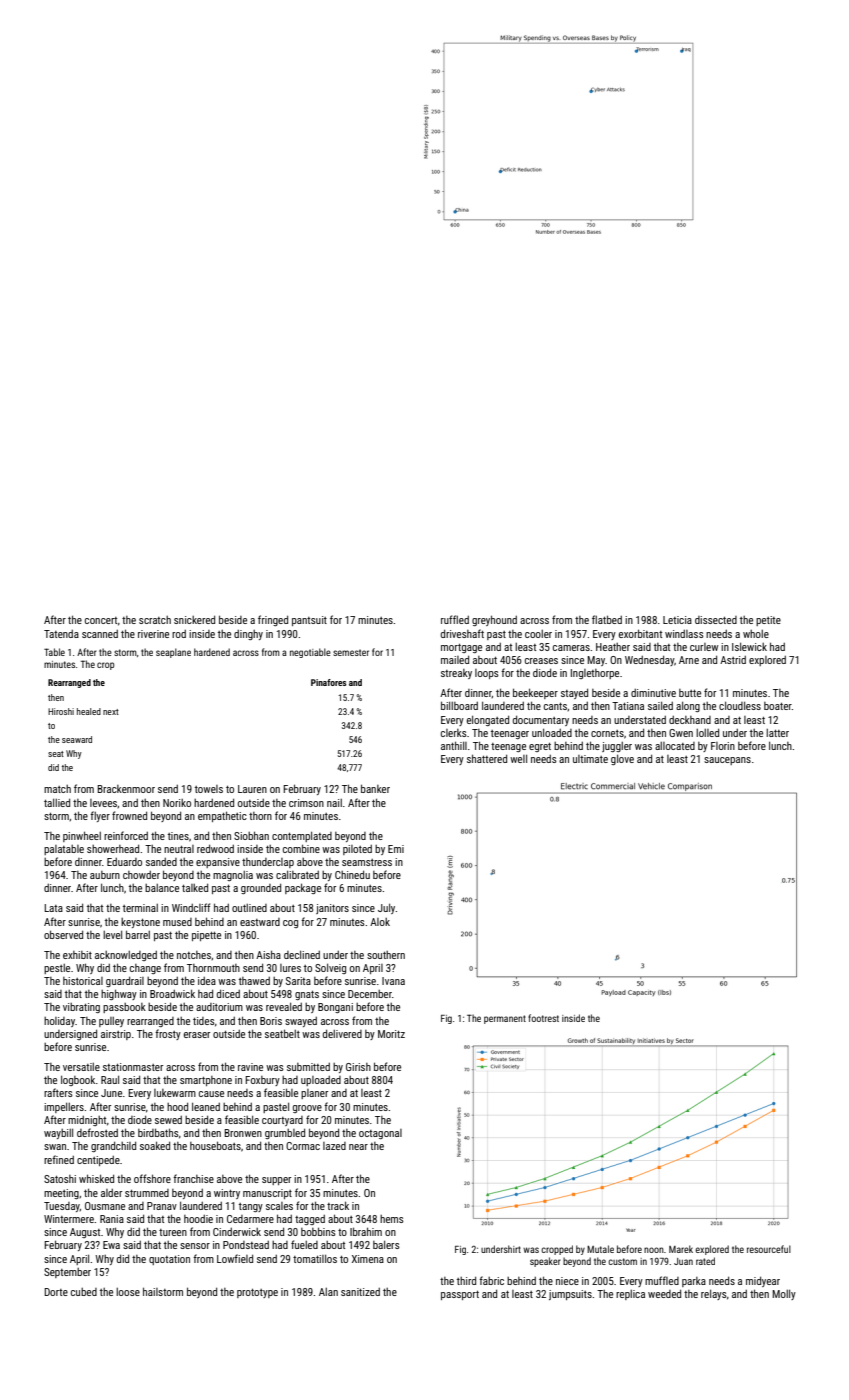 This screenshot has width=849, height=1400. Describe the element at coordinates (727, 761) in the screenshot. I see `saucepans` at that location.
